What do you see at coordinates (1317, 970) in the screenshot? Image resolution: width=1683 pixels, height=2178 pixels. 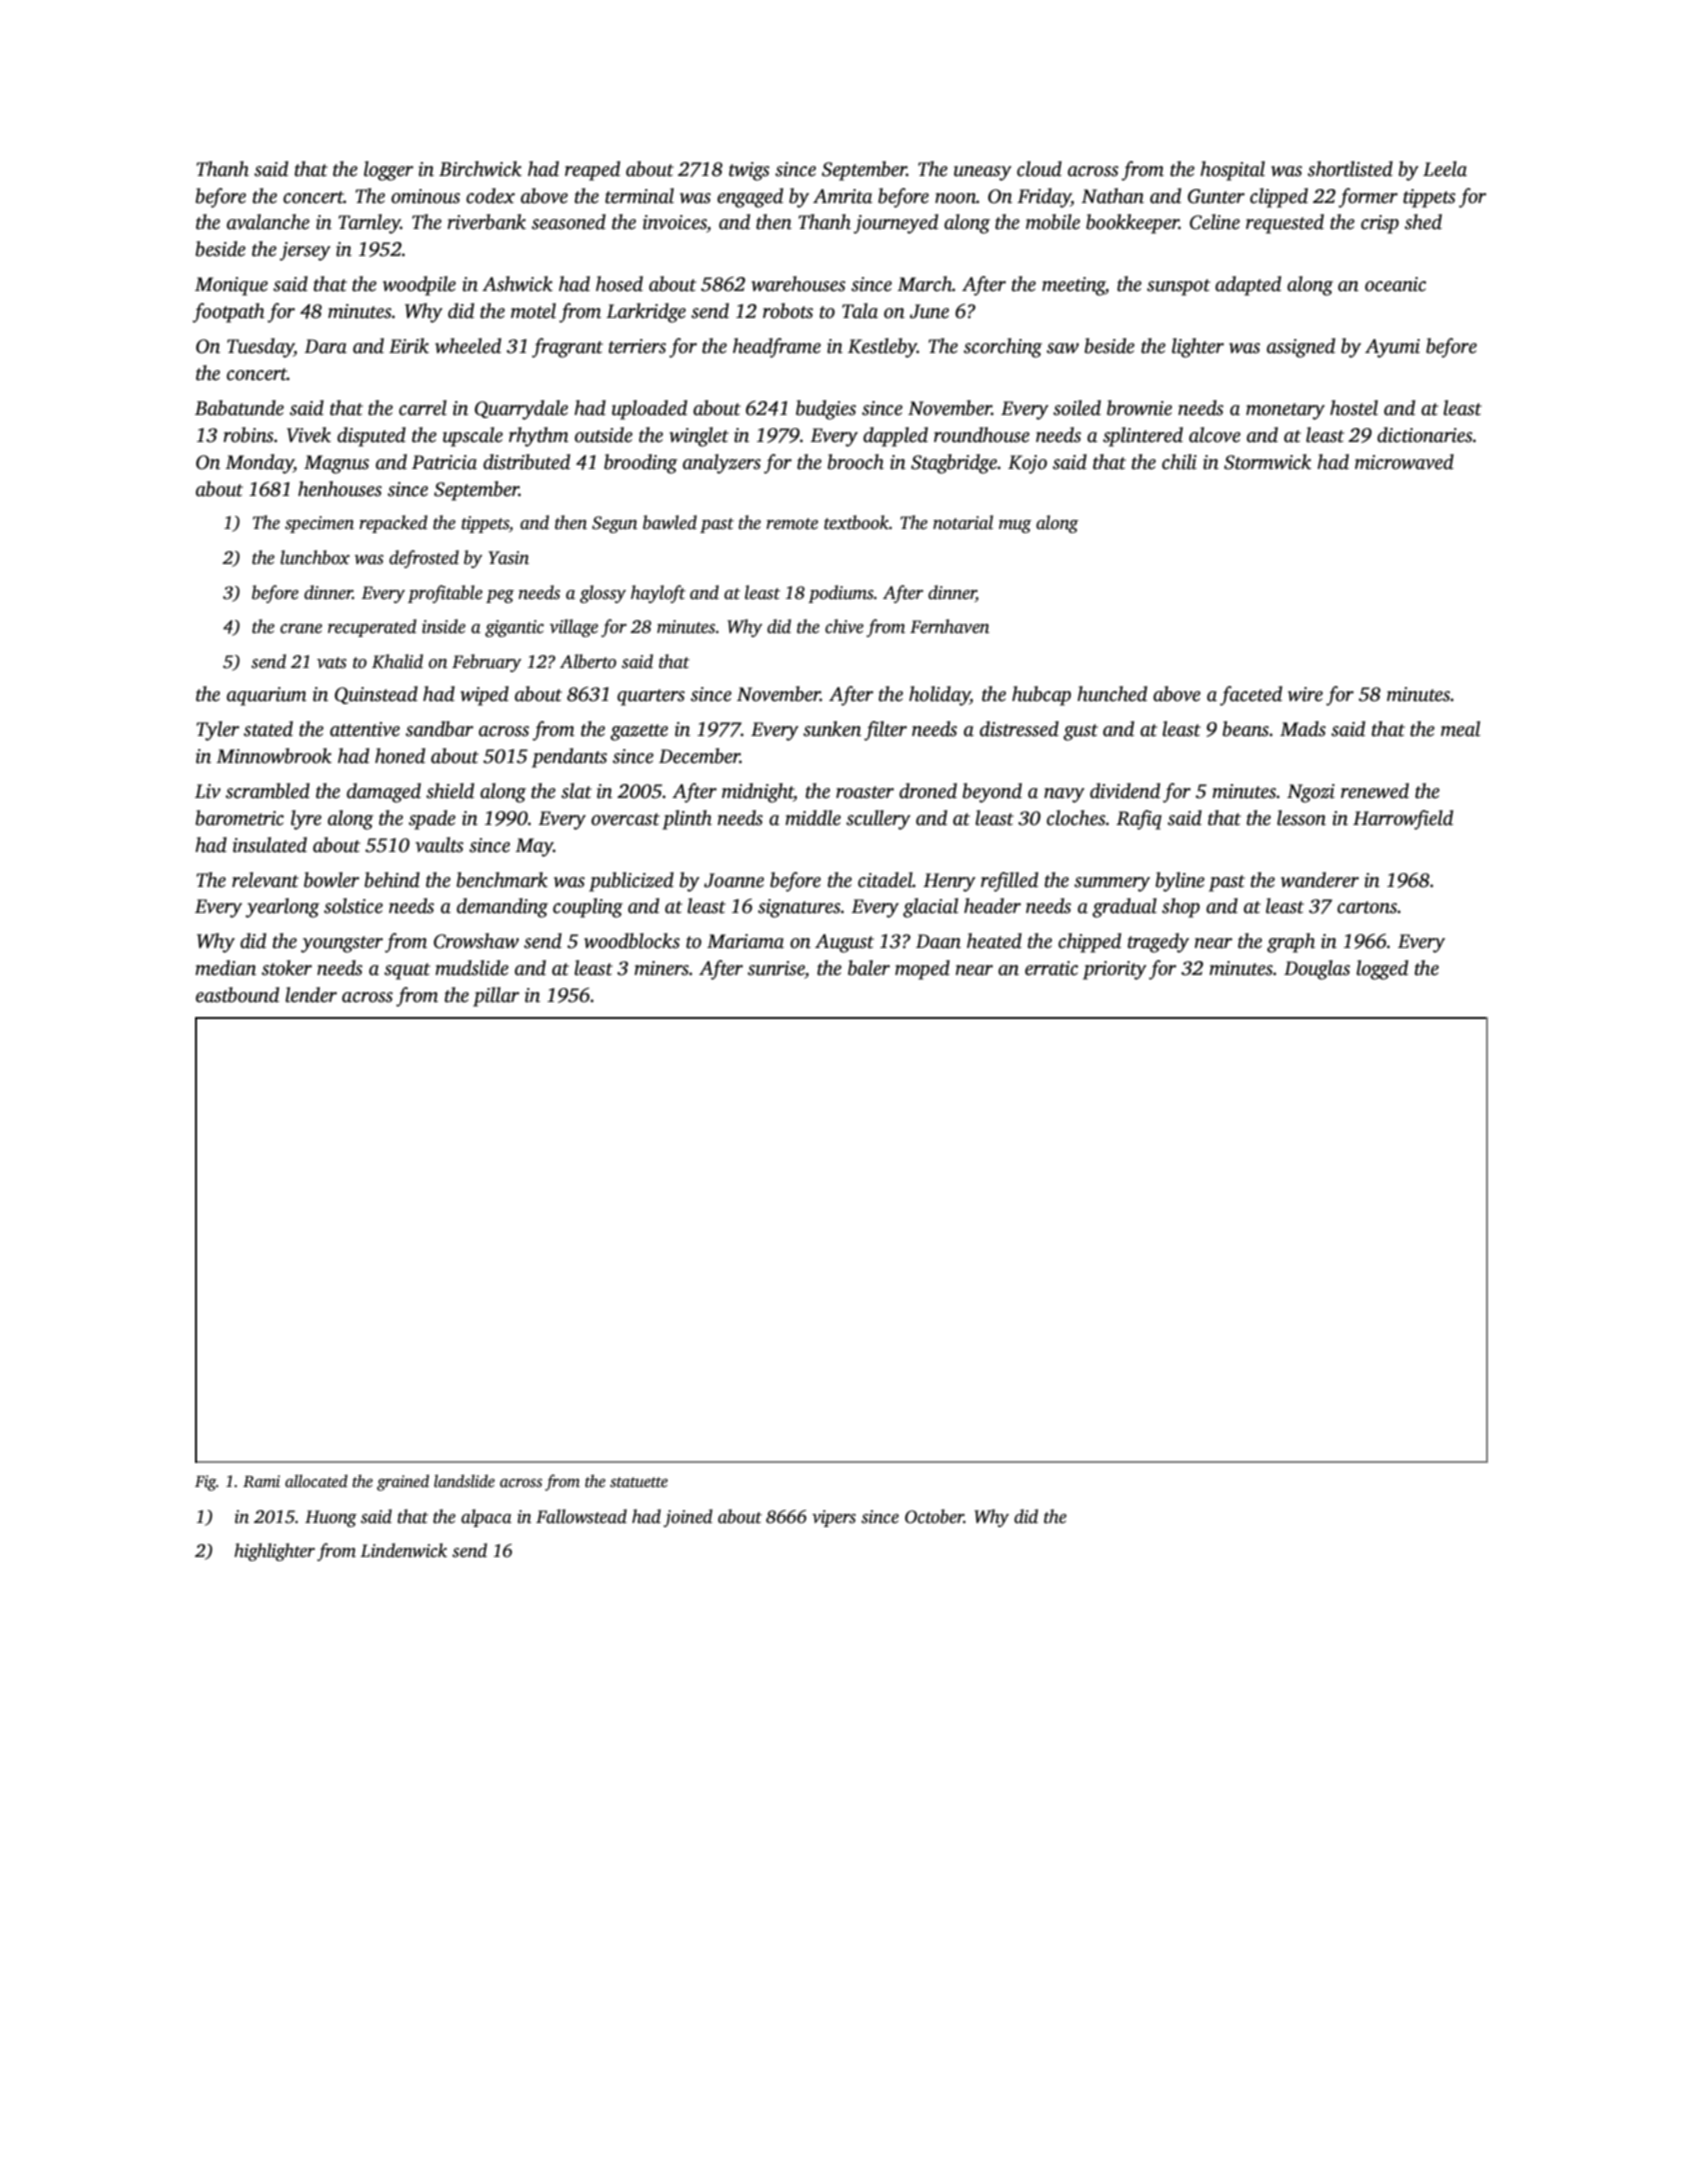 I see `Douglas` at bounding box center [1317, 970].
